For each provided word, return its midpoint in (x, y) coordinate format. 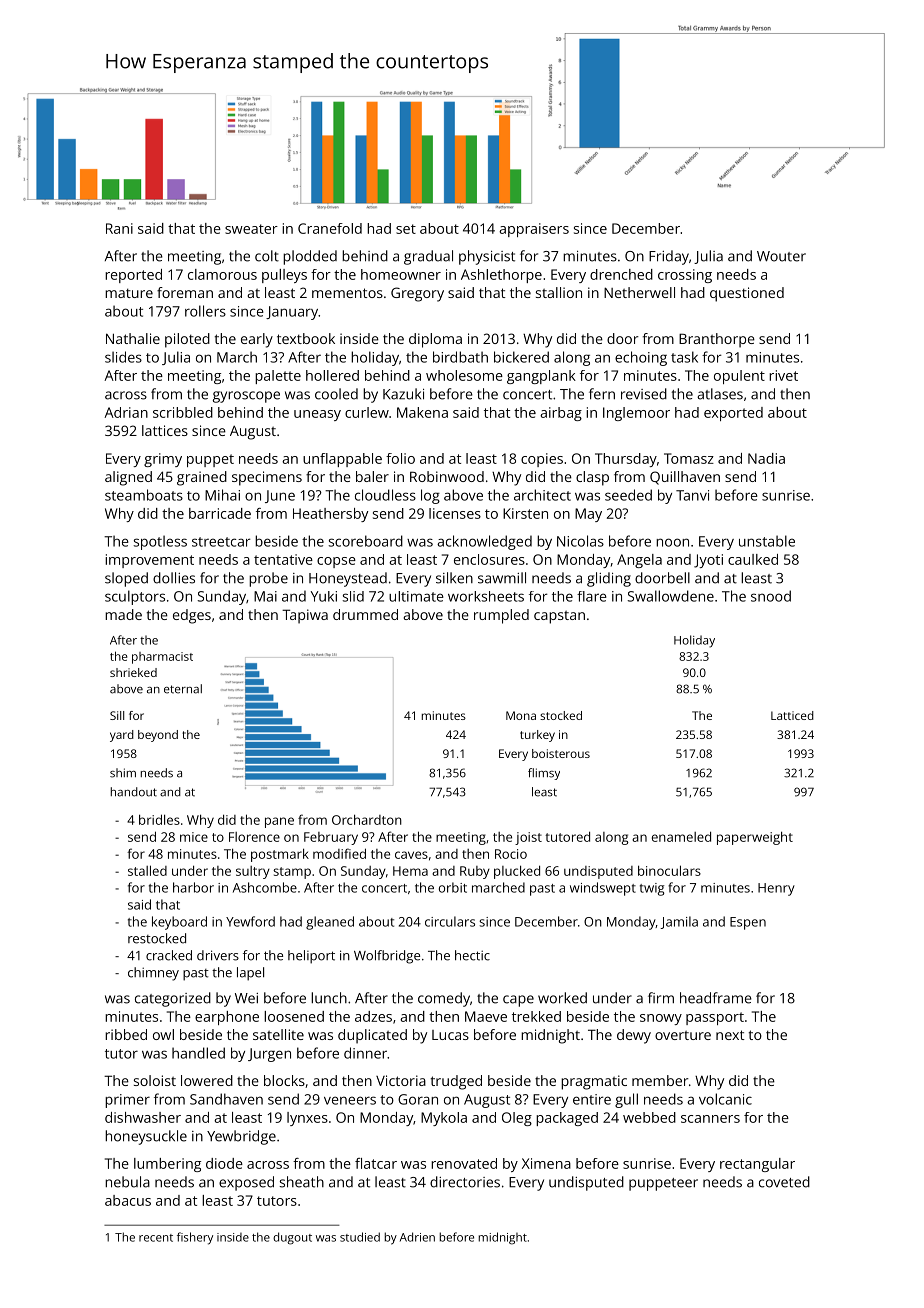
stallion (559, 292)
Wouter (781, 256)
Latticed (792, 715)
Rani (119, 228)
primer (127, 1101)
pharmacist (162, 658)
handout (134, 792)
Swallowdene (670, 596)
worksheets (486, 596)
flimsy (544, 774)
